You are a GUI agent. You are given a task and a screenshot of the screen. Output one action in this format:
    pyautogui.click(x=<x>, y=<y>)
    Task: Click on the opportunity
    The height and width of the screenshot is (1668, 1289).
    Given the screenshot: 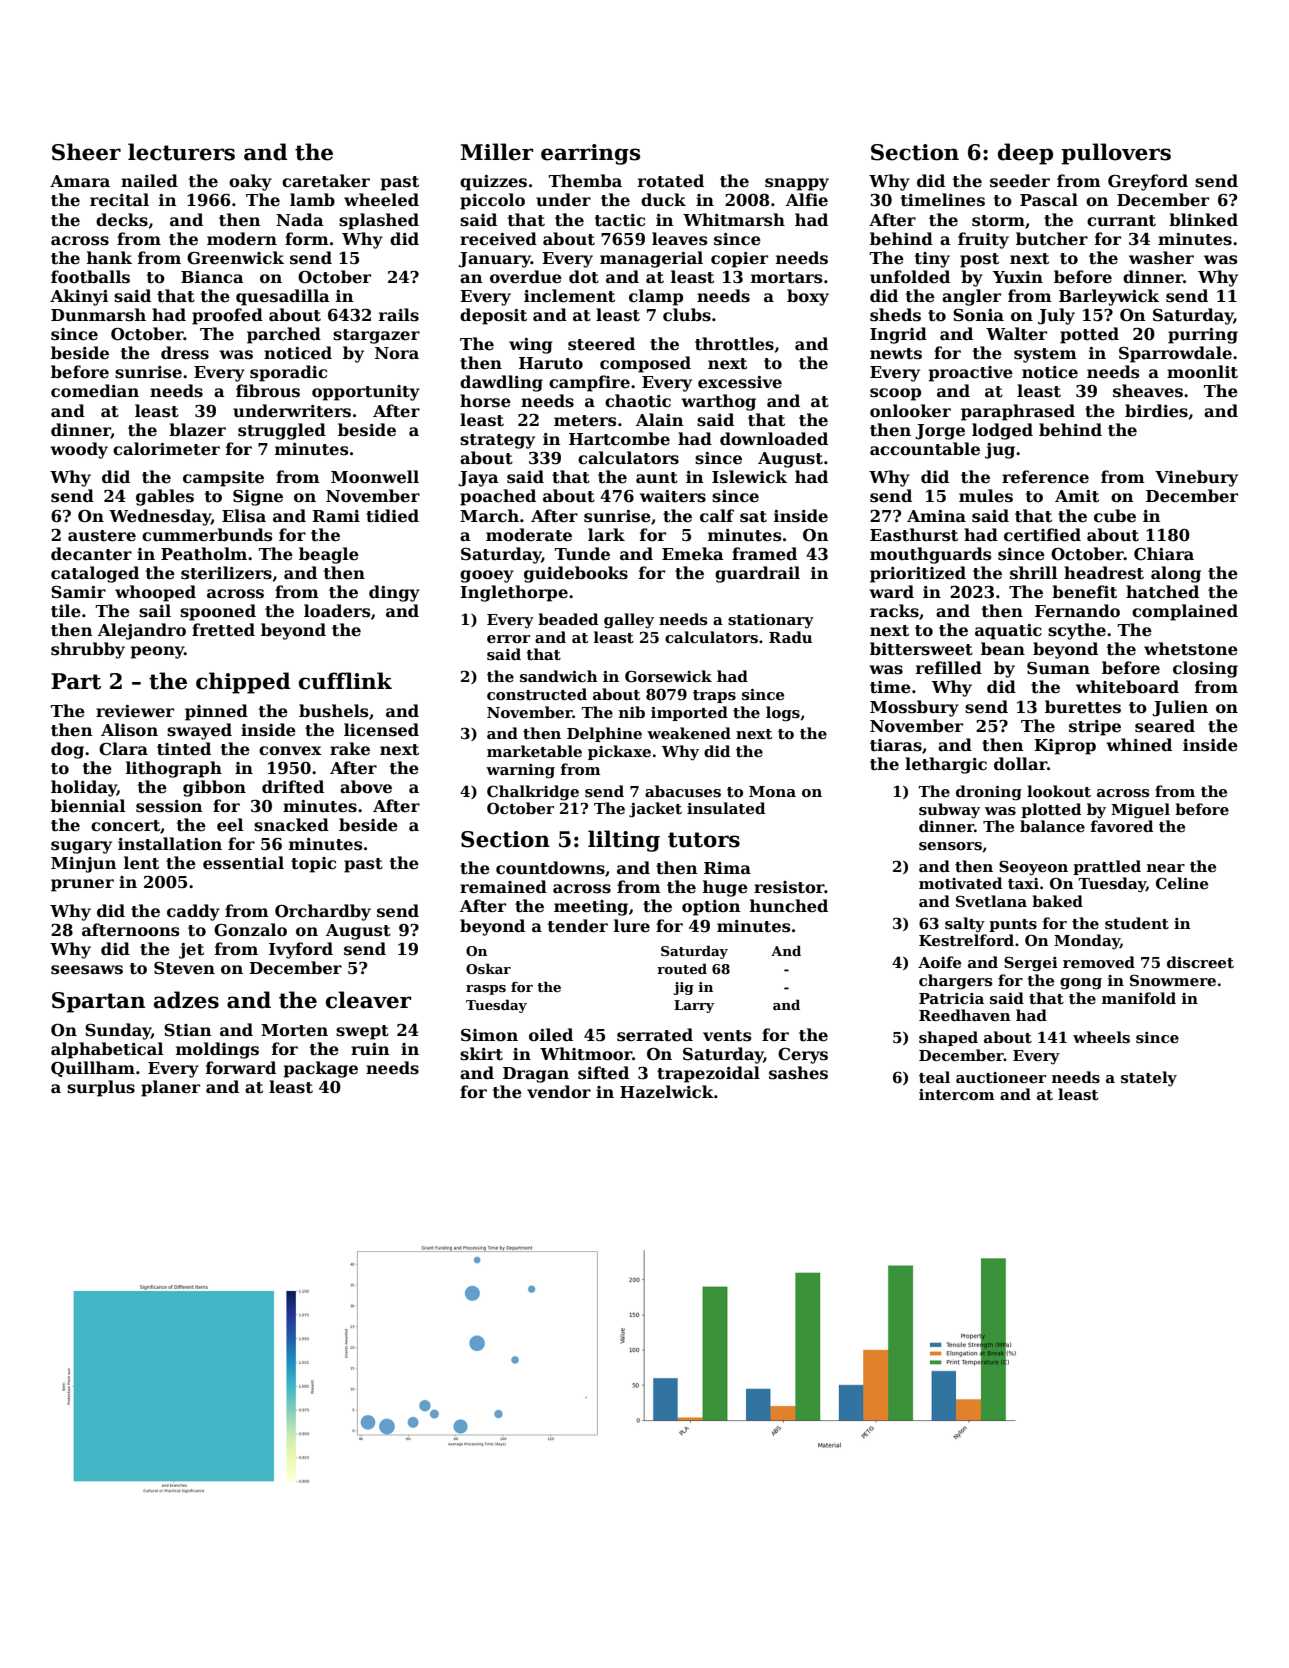 What is the action you would take?
    pyautogui.click(x=366, y=393)
